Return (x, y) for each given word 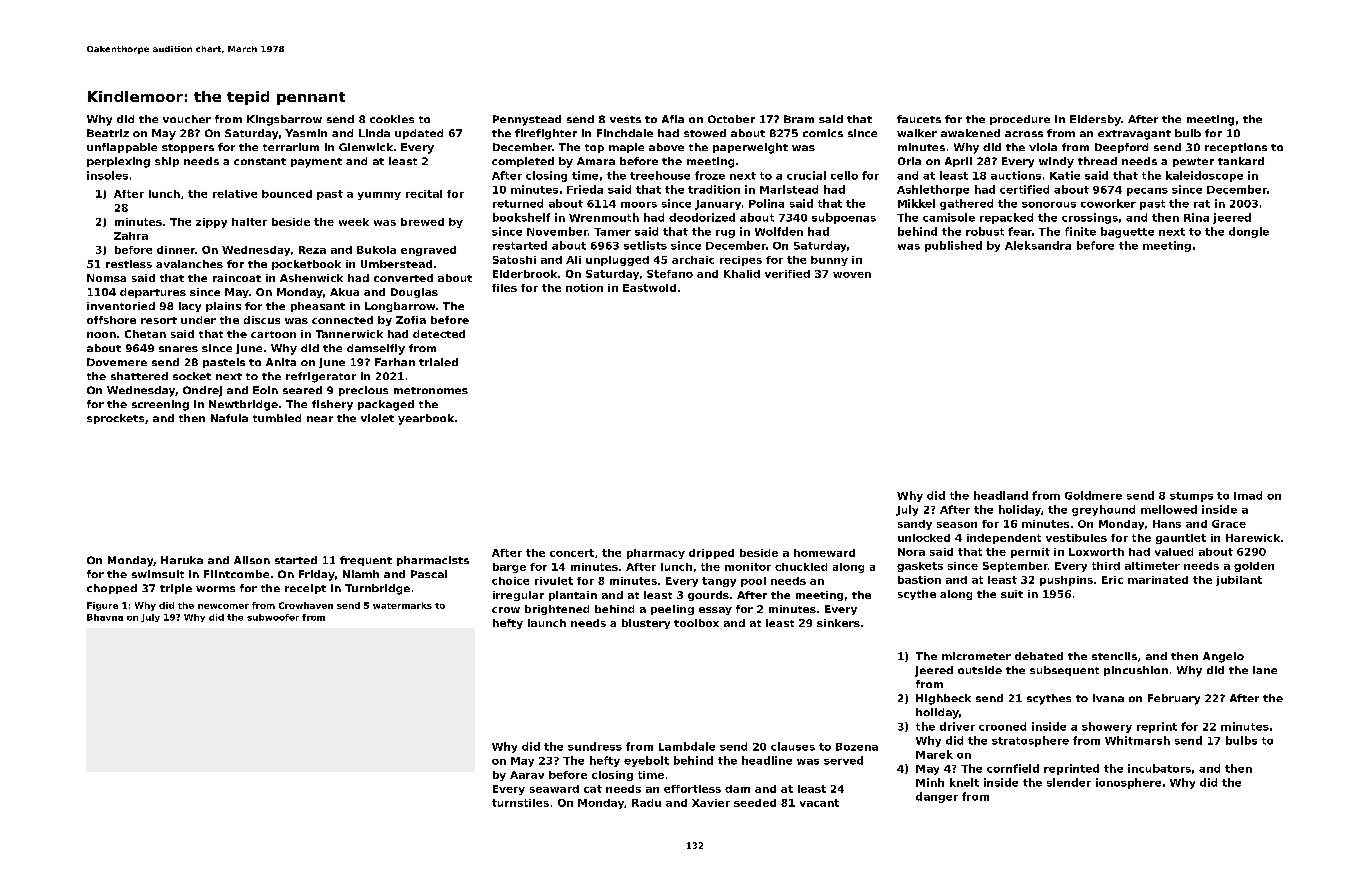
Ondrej (202, 391)
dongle (1249, 232)
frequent (366, 561)
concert (572, 553)
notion (584, 288)
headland (1001, 495)
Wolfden (779, 231)
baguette (1127, 232)
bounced (287, 194)
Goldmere (1093, 495)
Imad (1248, 495)
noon (101, 335)
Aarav (527, 775)
